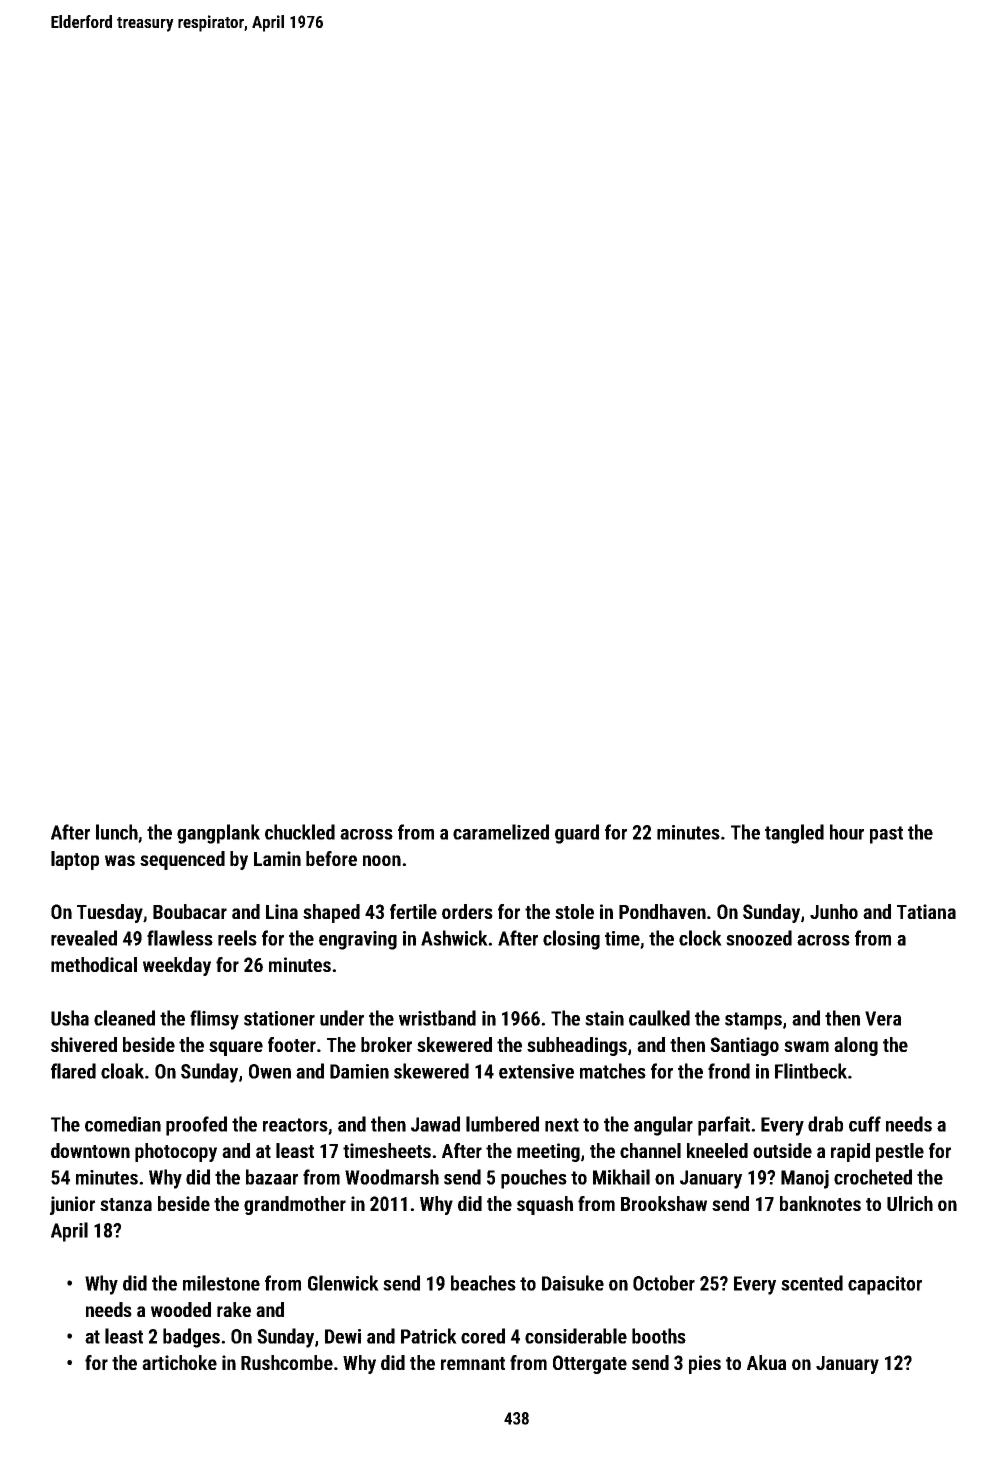  Describe the element at coordinates (820, 1203) in the image. I see `banknotes` at that location.
